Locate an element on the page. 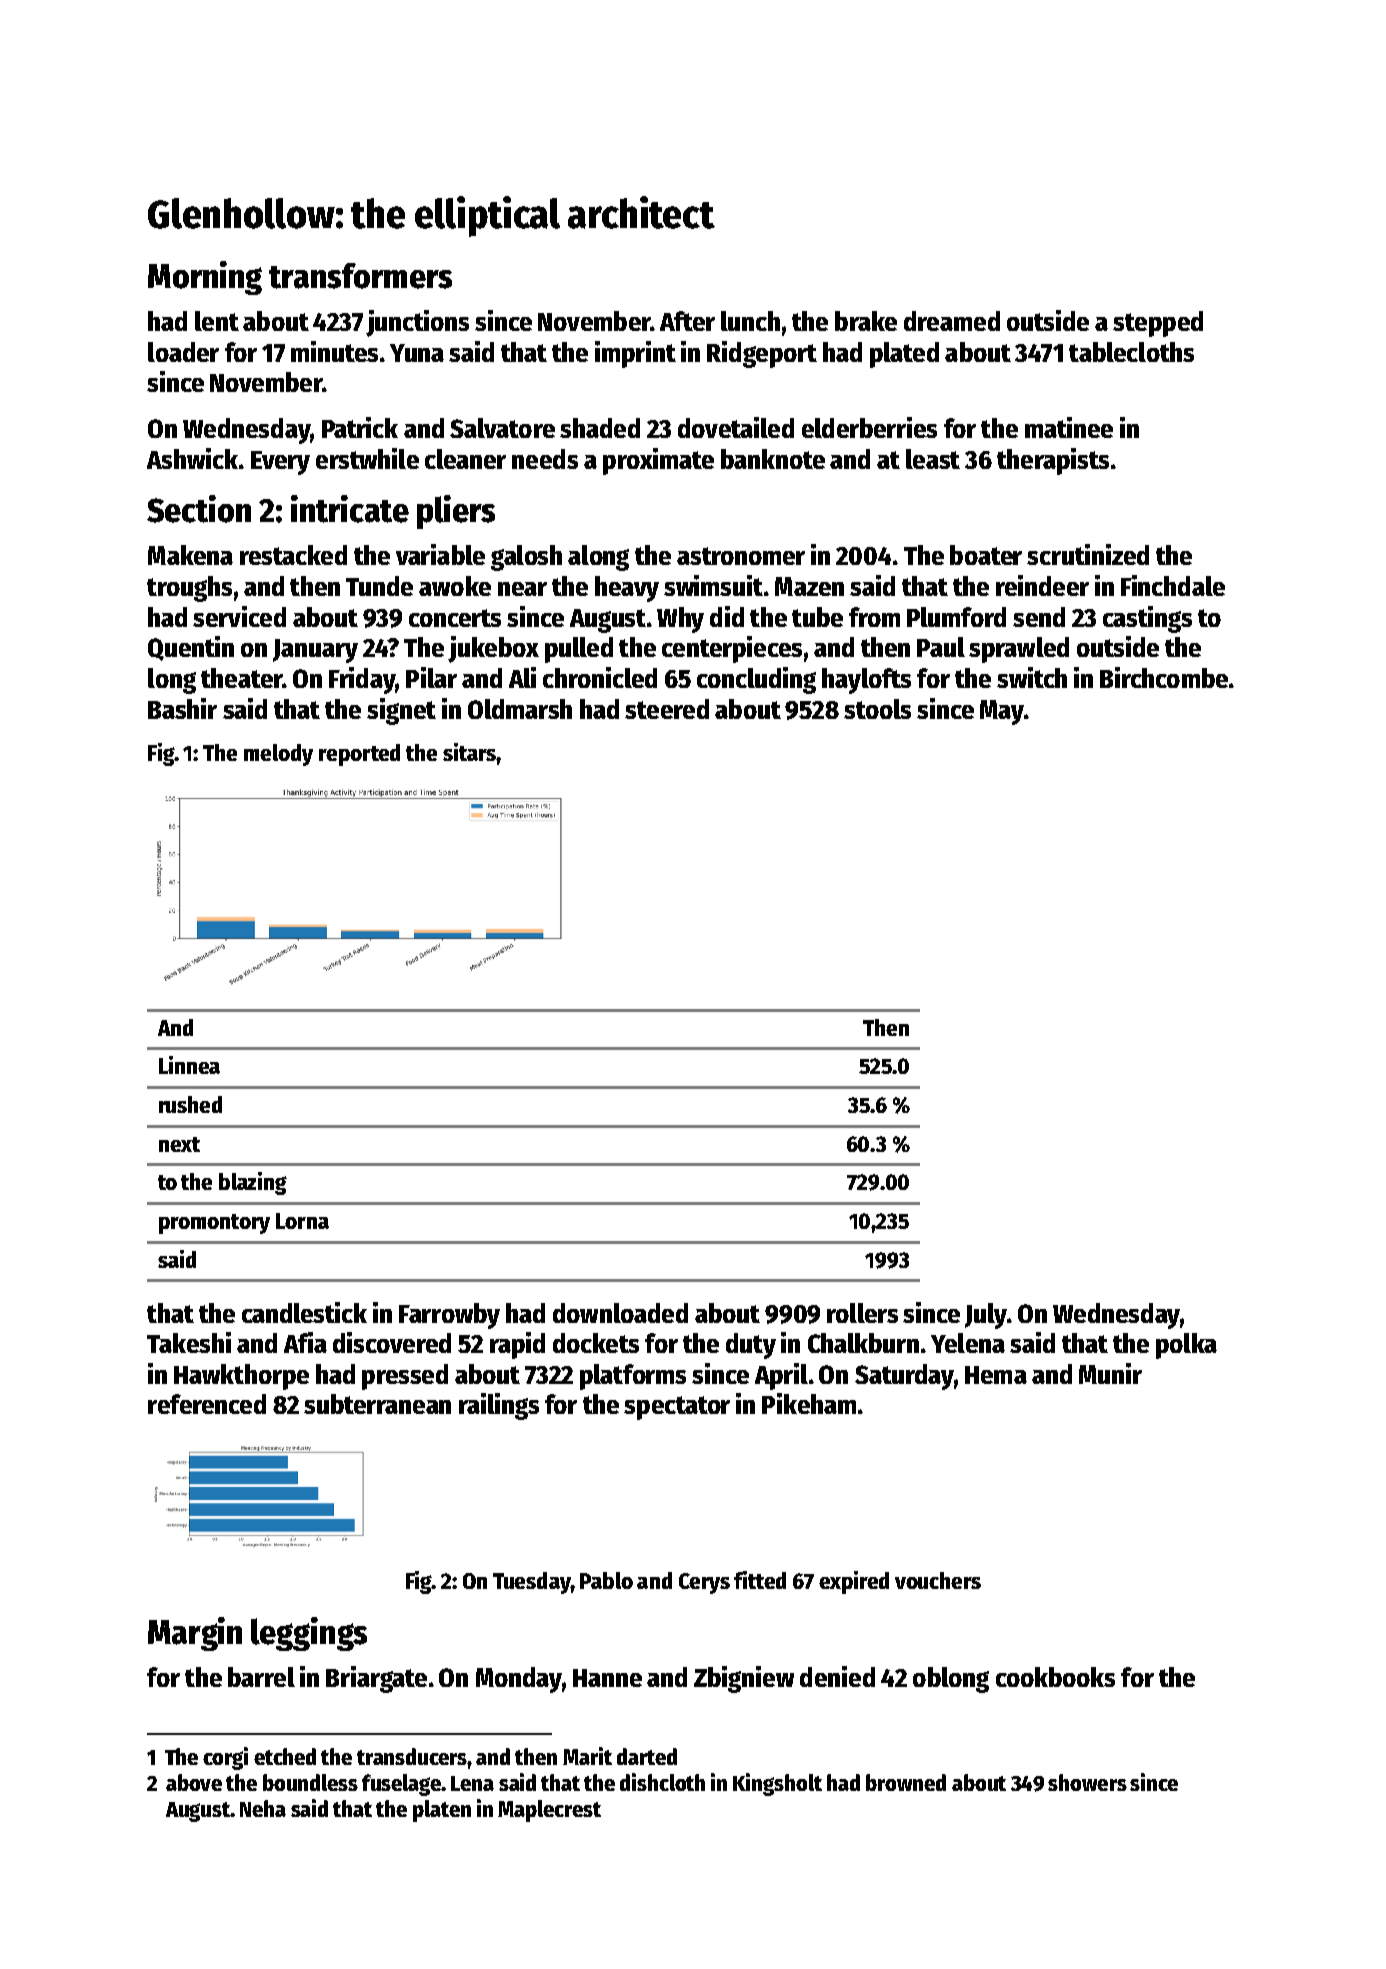 This page has width=1386, height=1969. steered is located at coordinates (667, 709).
